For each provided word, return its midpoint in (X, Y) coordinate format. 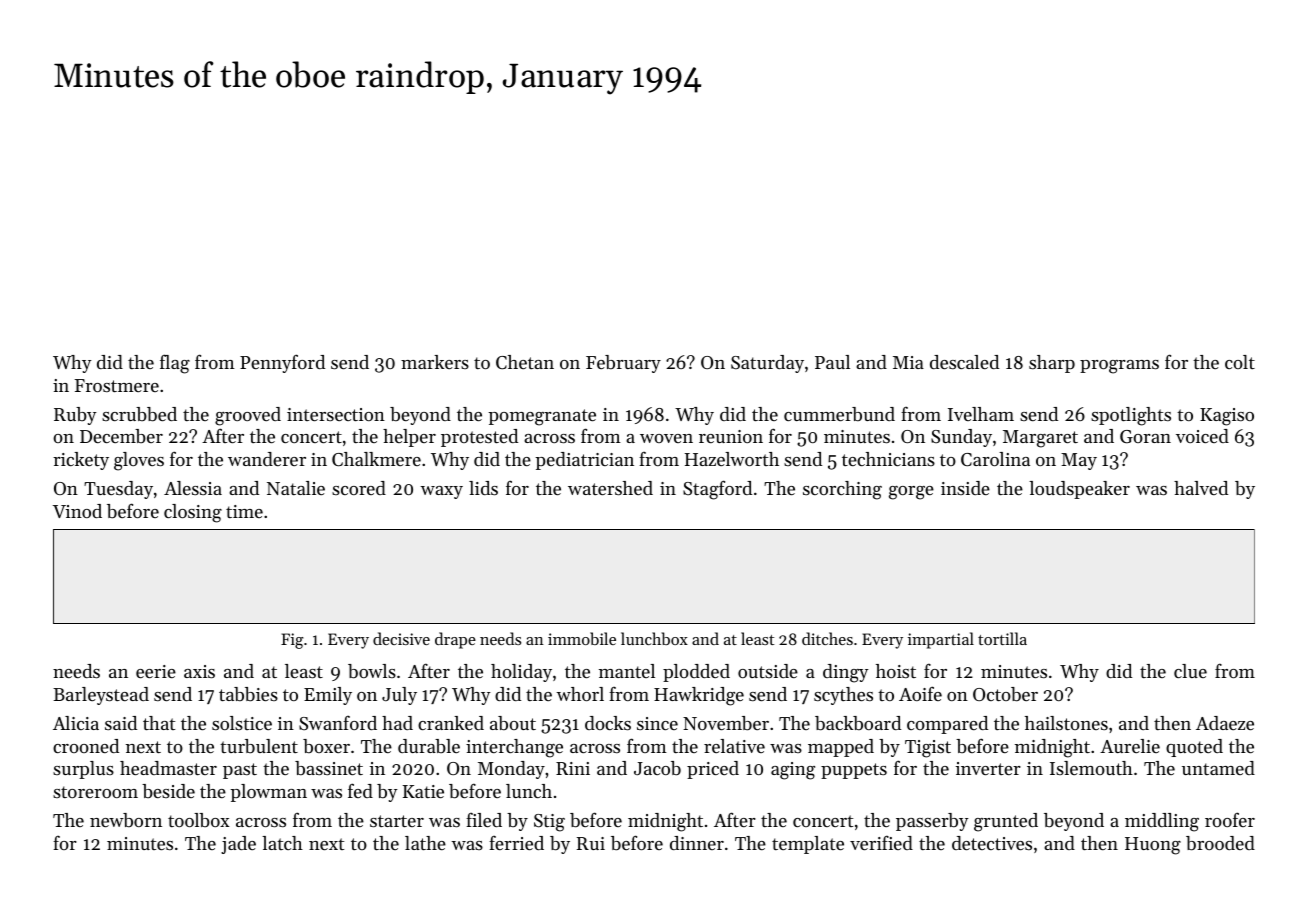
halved (1201, 488)
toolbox (199, 820)
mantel (627, 671)
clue (1190, 671)
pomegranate (542, 417)
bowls (372, 671)
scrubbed (139, 414)
